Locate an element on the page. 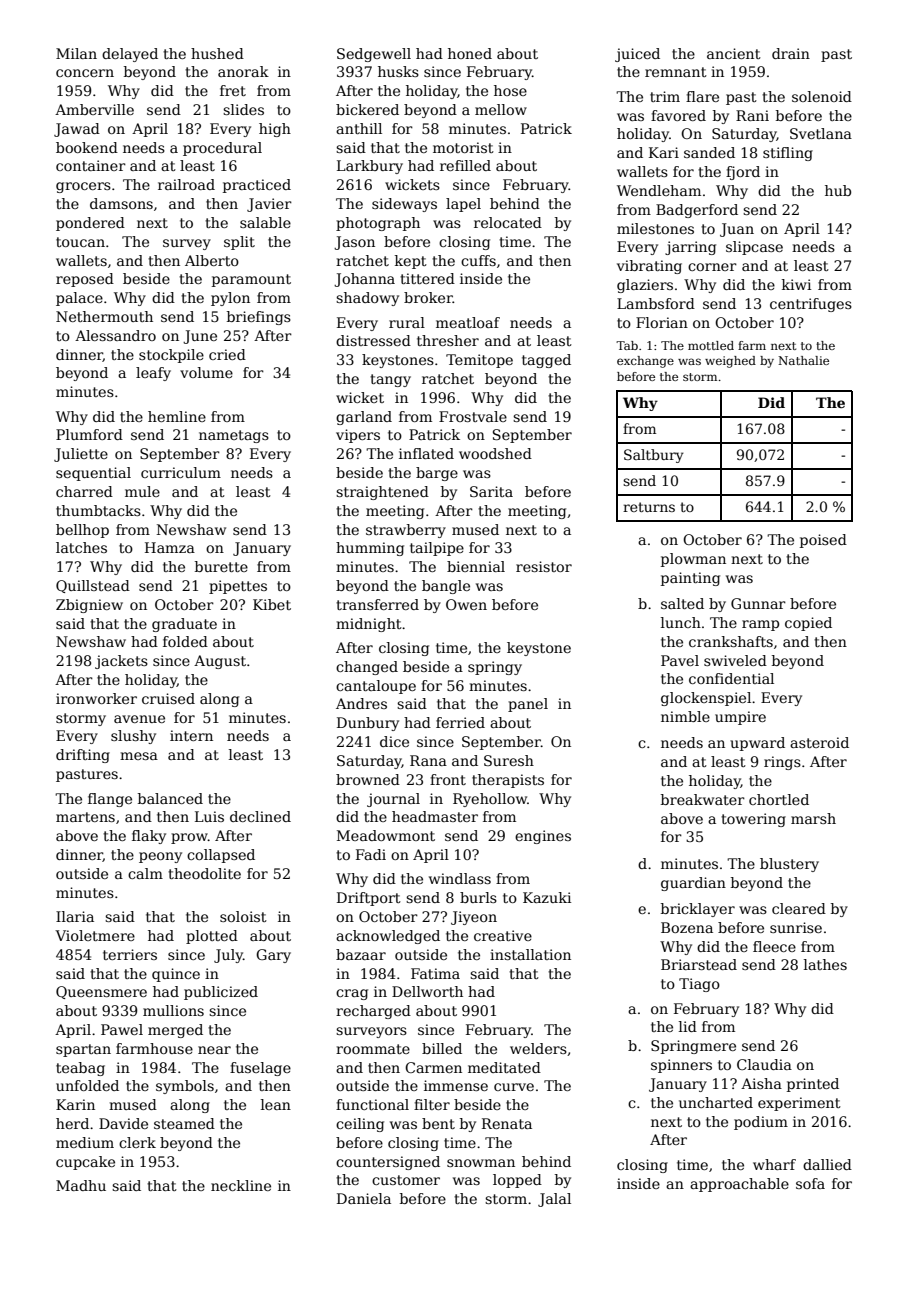 This document has width=908, height=1316. bazaar is located at coordinates (361, 954).
